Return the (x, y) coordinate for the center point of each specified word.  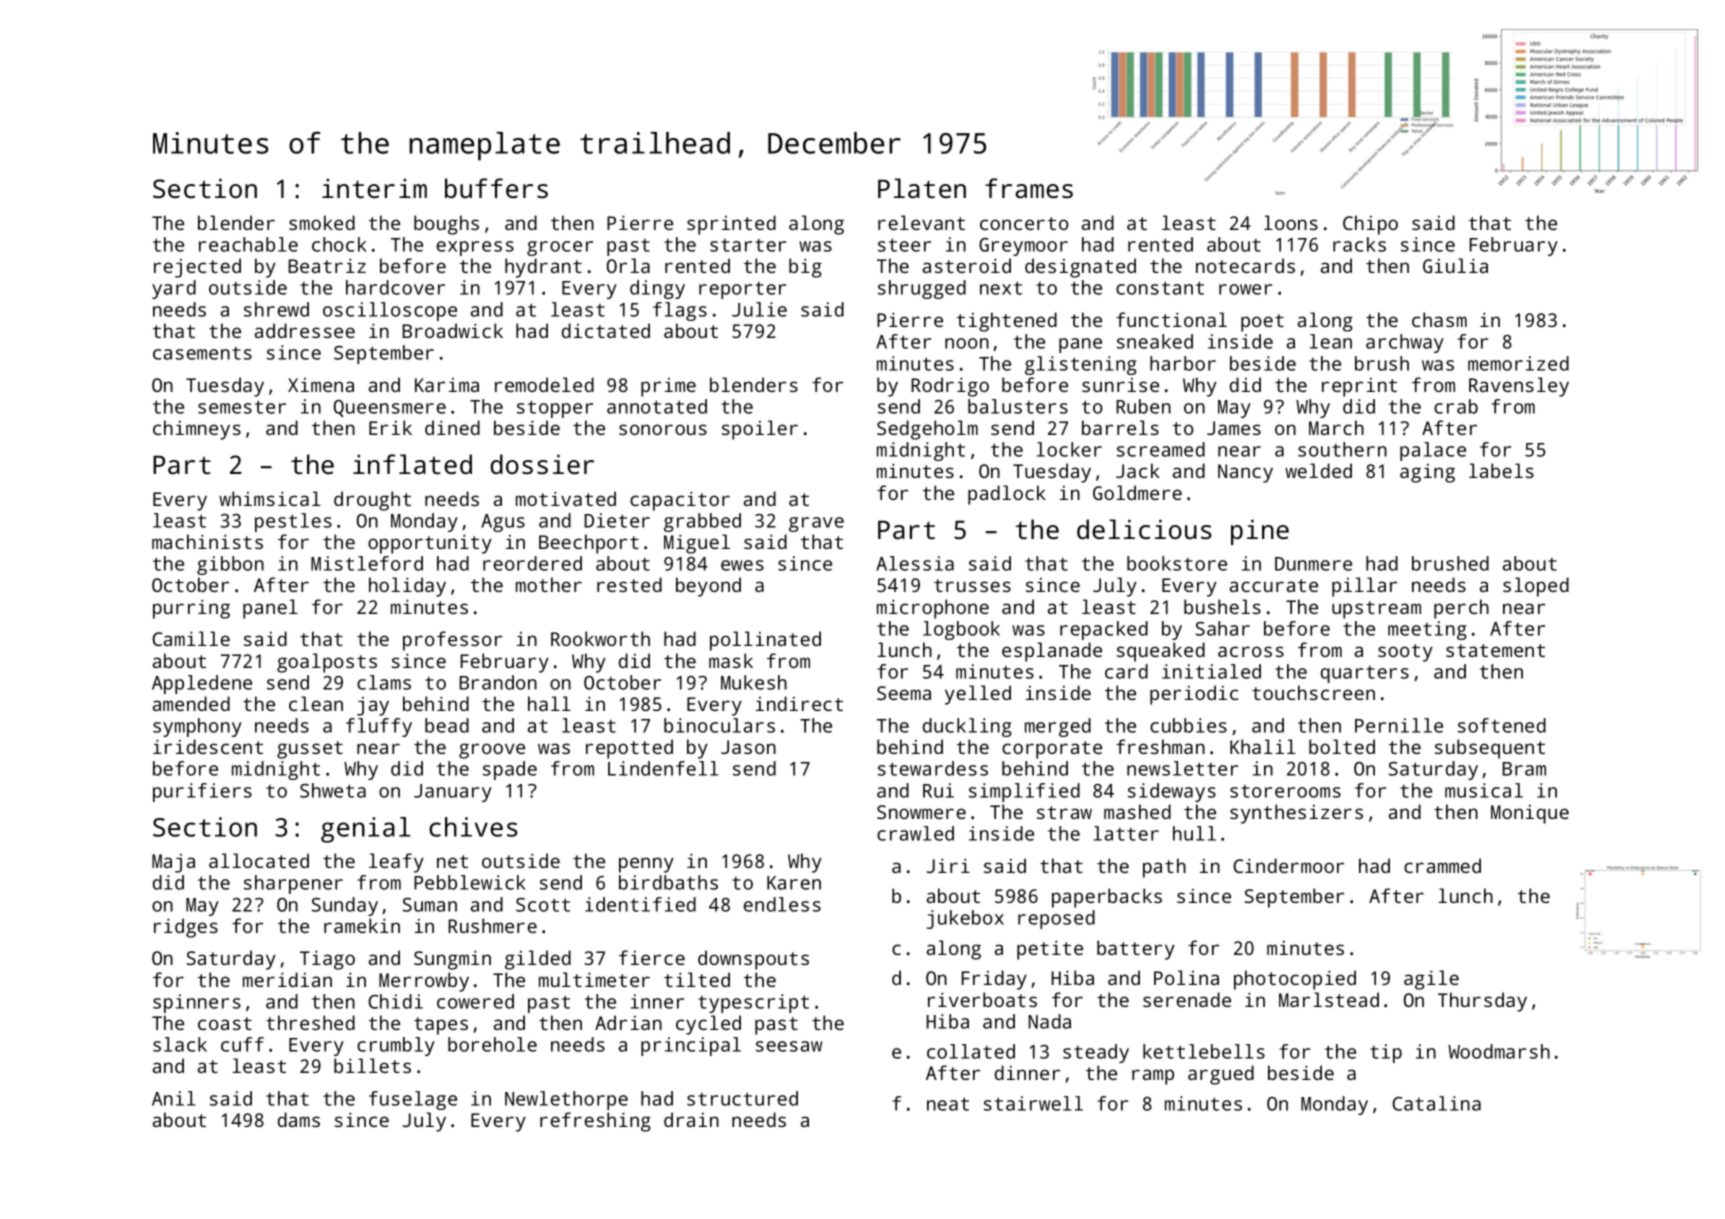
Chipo (1370, 225)
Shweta (333, 790)
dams (299, 1119)
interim (374, 188)
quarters (1365, 674)
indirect (799, 703)
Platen (922, 188)
